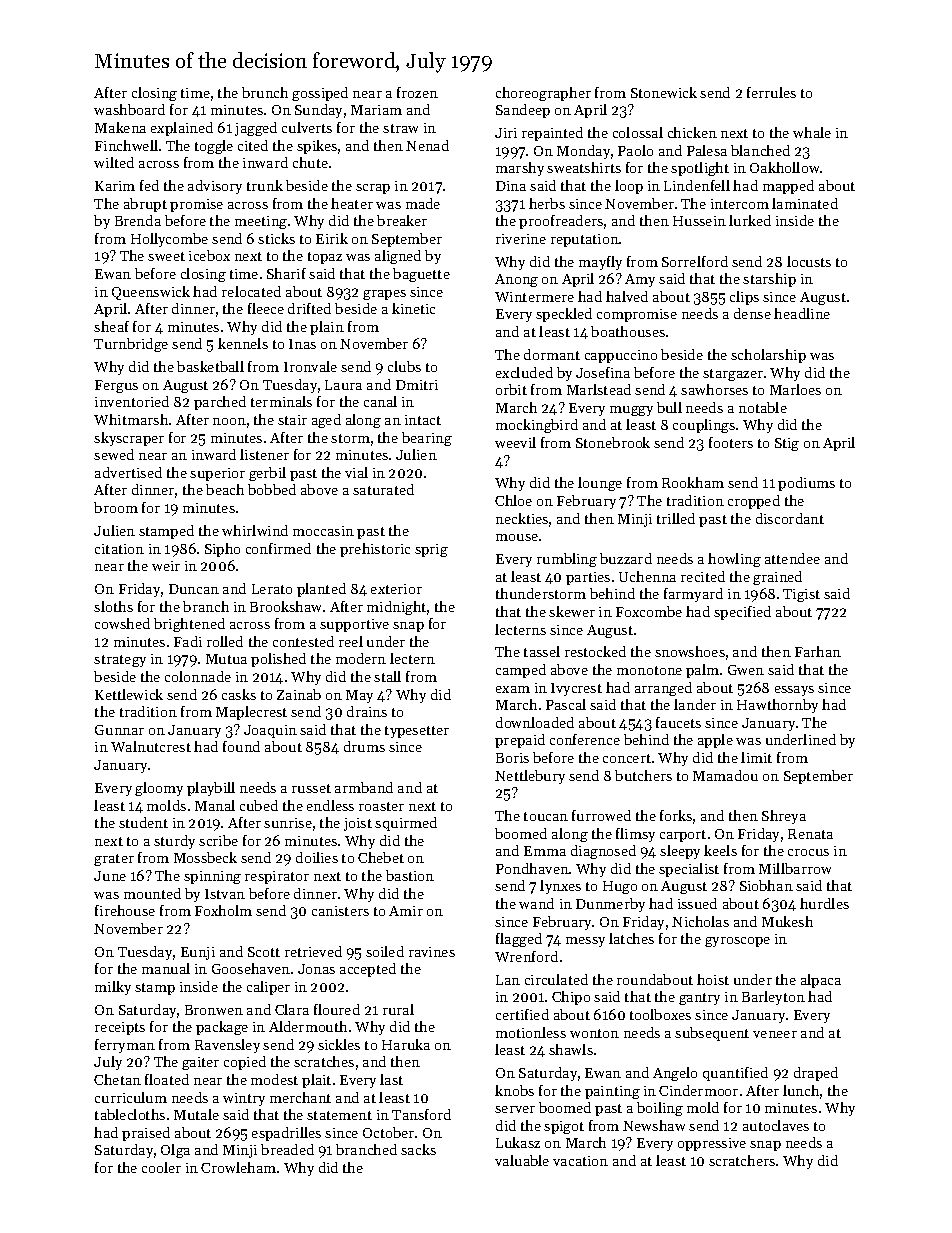 Image resolution: width=952 pixels, height=1233 pixels. What do you see at coordinates (238, 1167) in the screenshot?
I see `Crowleham` at bounding box center [238, 1167].
